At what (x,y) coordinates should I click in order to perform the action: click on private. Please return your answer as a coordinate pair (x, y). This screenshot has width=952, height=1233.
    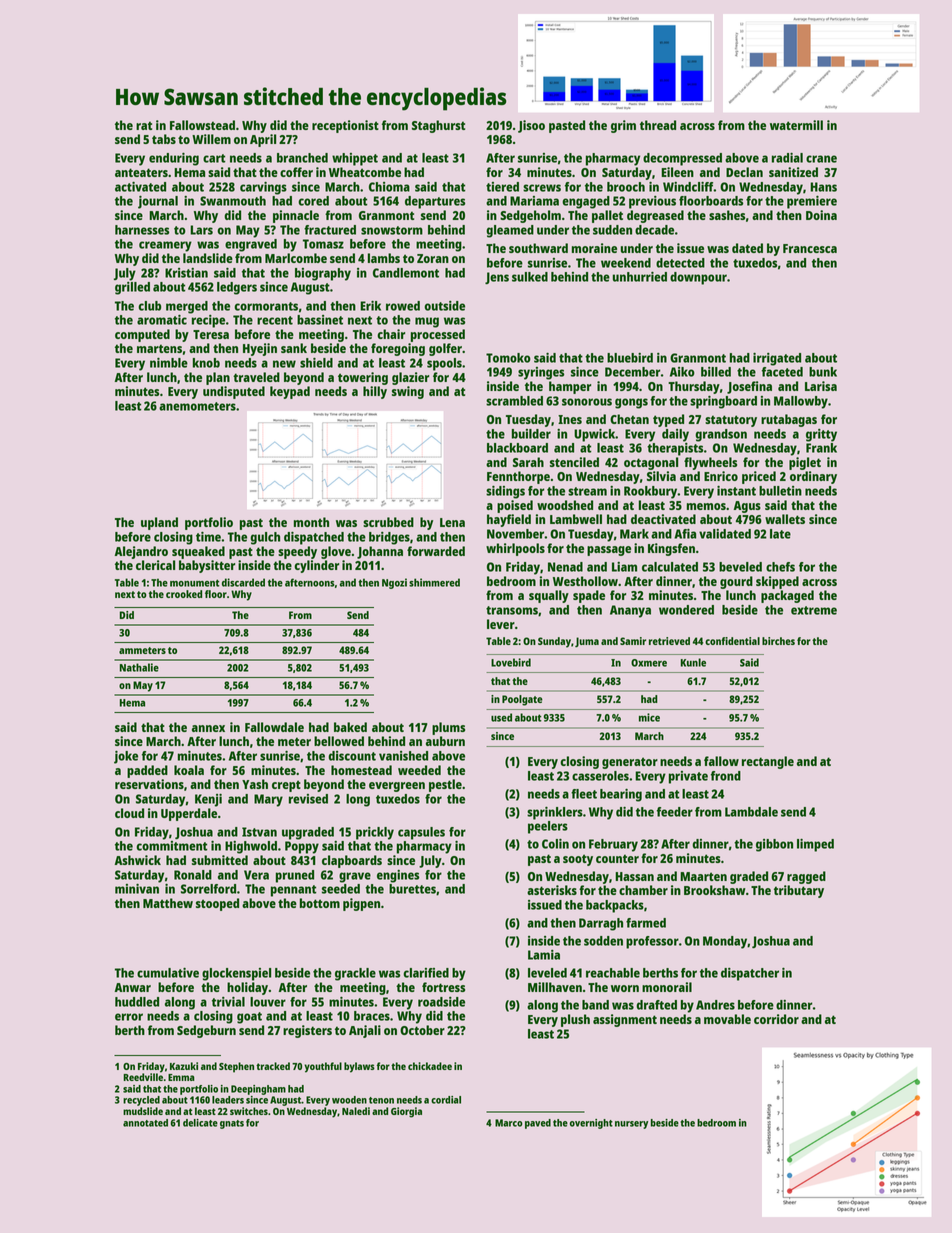
    Looking at the image, I should click on (688, 777).
